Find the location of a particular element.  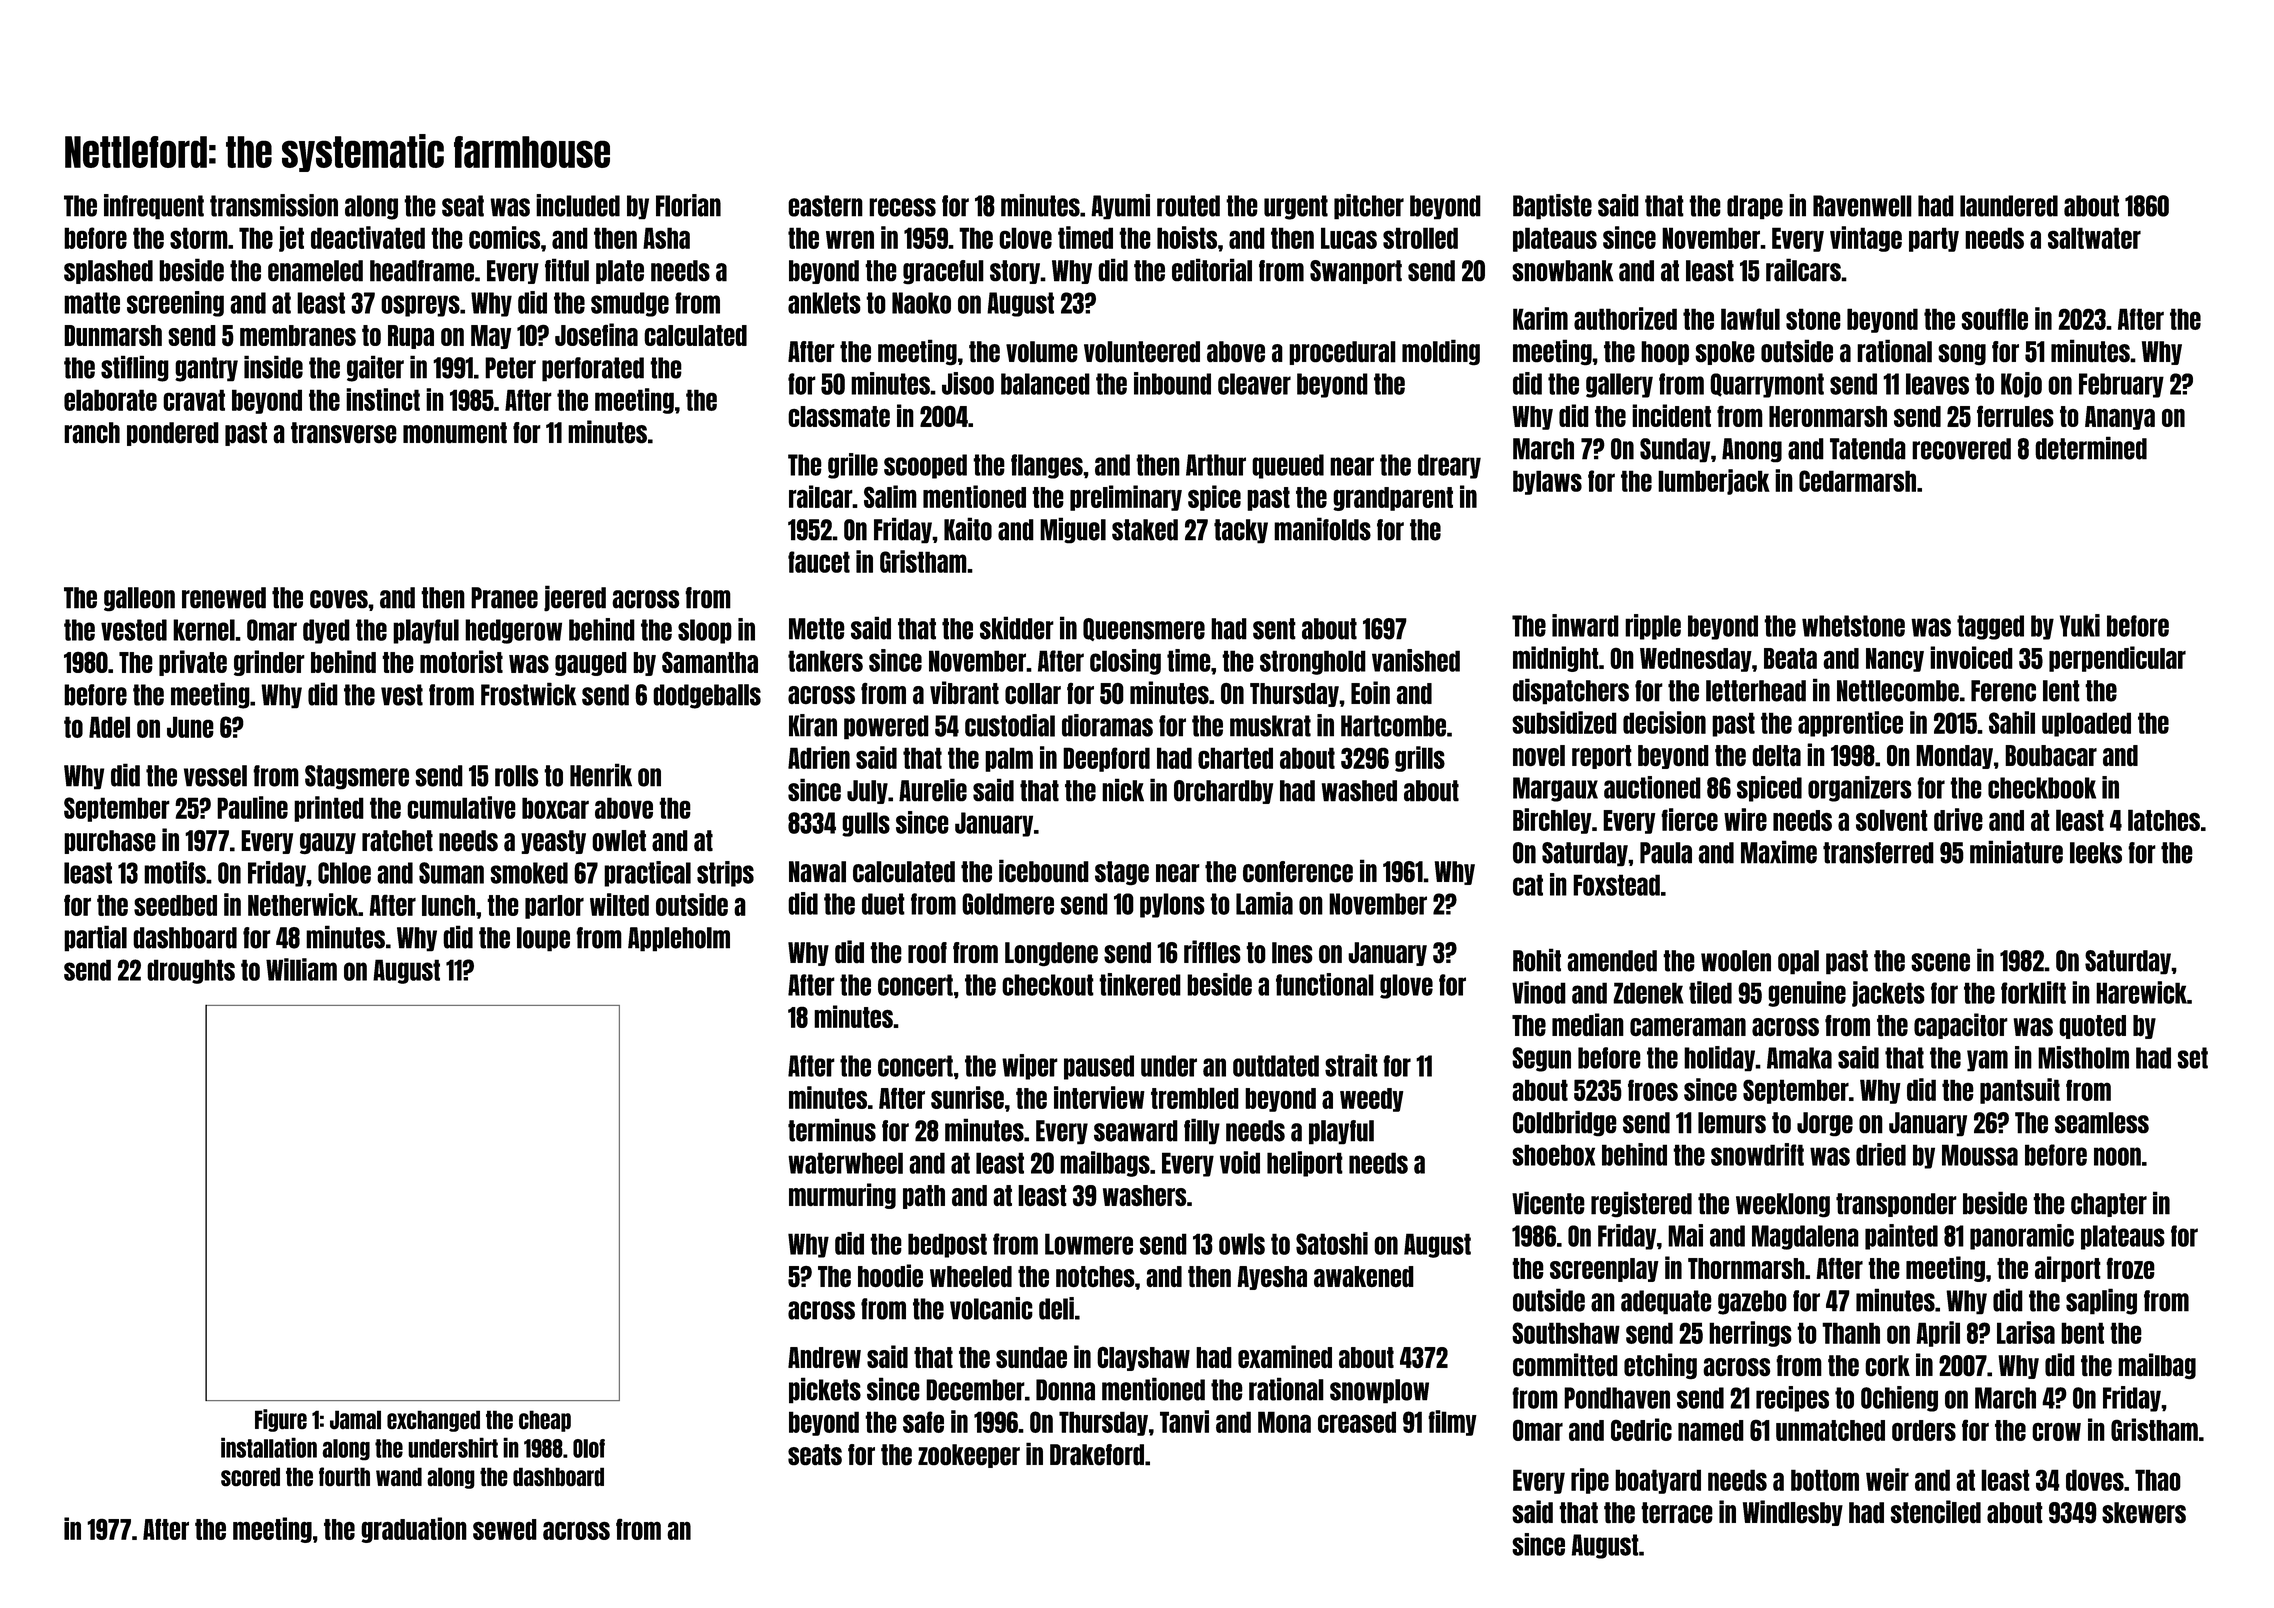

sloop is located at coordinates (705, 631).
